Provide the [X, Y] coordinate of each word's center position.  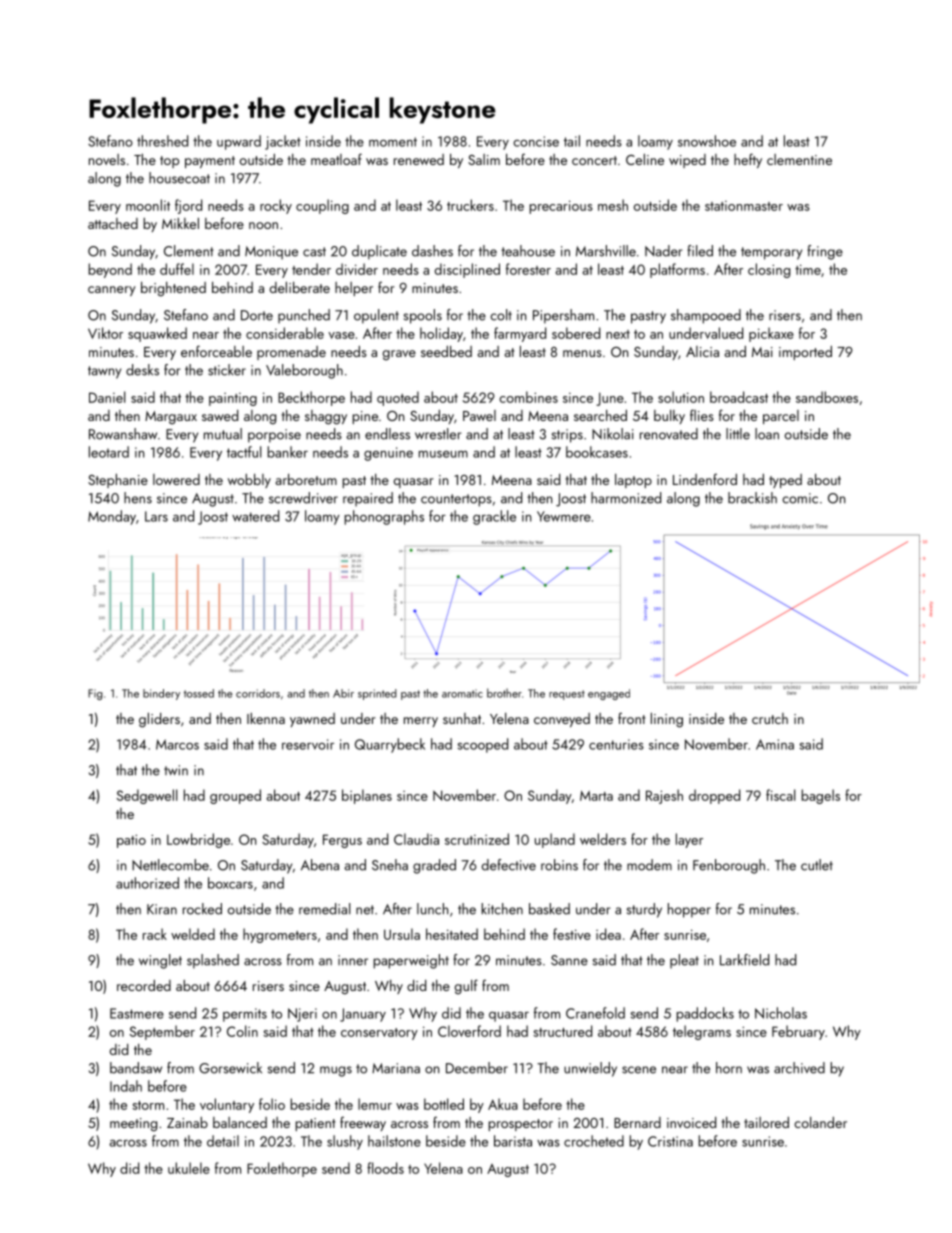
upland [555, 840]
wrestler [438, 434]
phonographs [384, 517]
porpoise [274, 436]
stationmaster [744, 206]
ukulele [189, 1168]
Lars [156, 516]
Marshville [606, 251]
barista [513, 1141]
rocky [276, 206]
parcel [781, 417]
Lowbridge [198, 840]
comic [800, 498]
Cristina [670, 1141]
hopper [689, 910]
